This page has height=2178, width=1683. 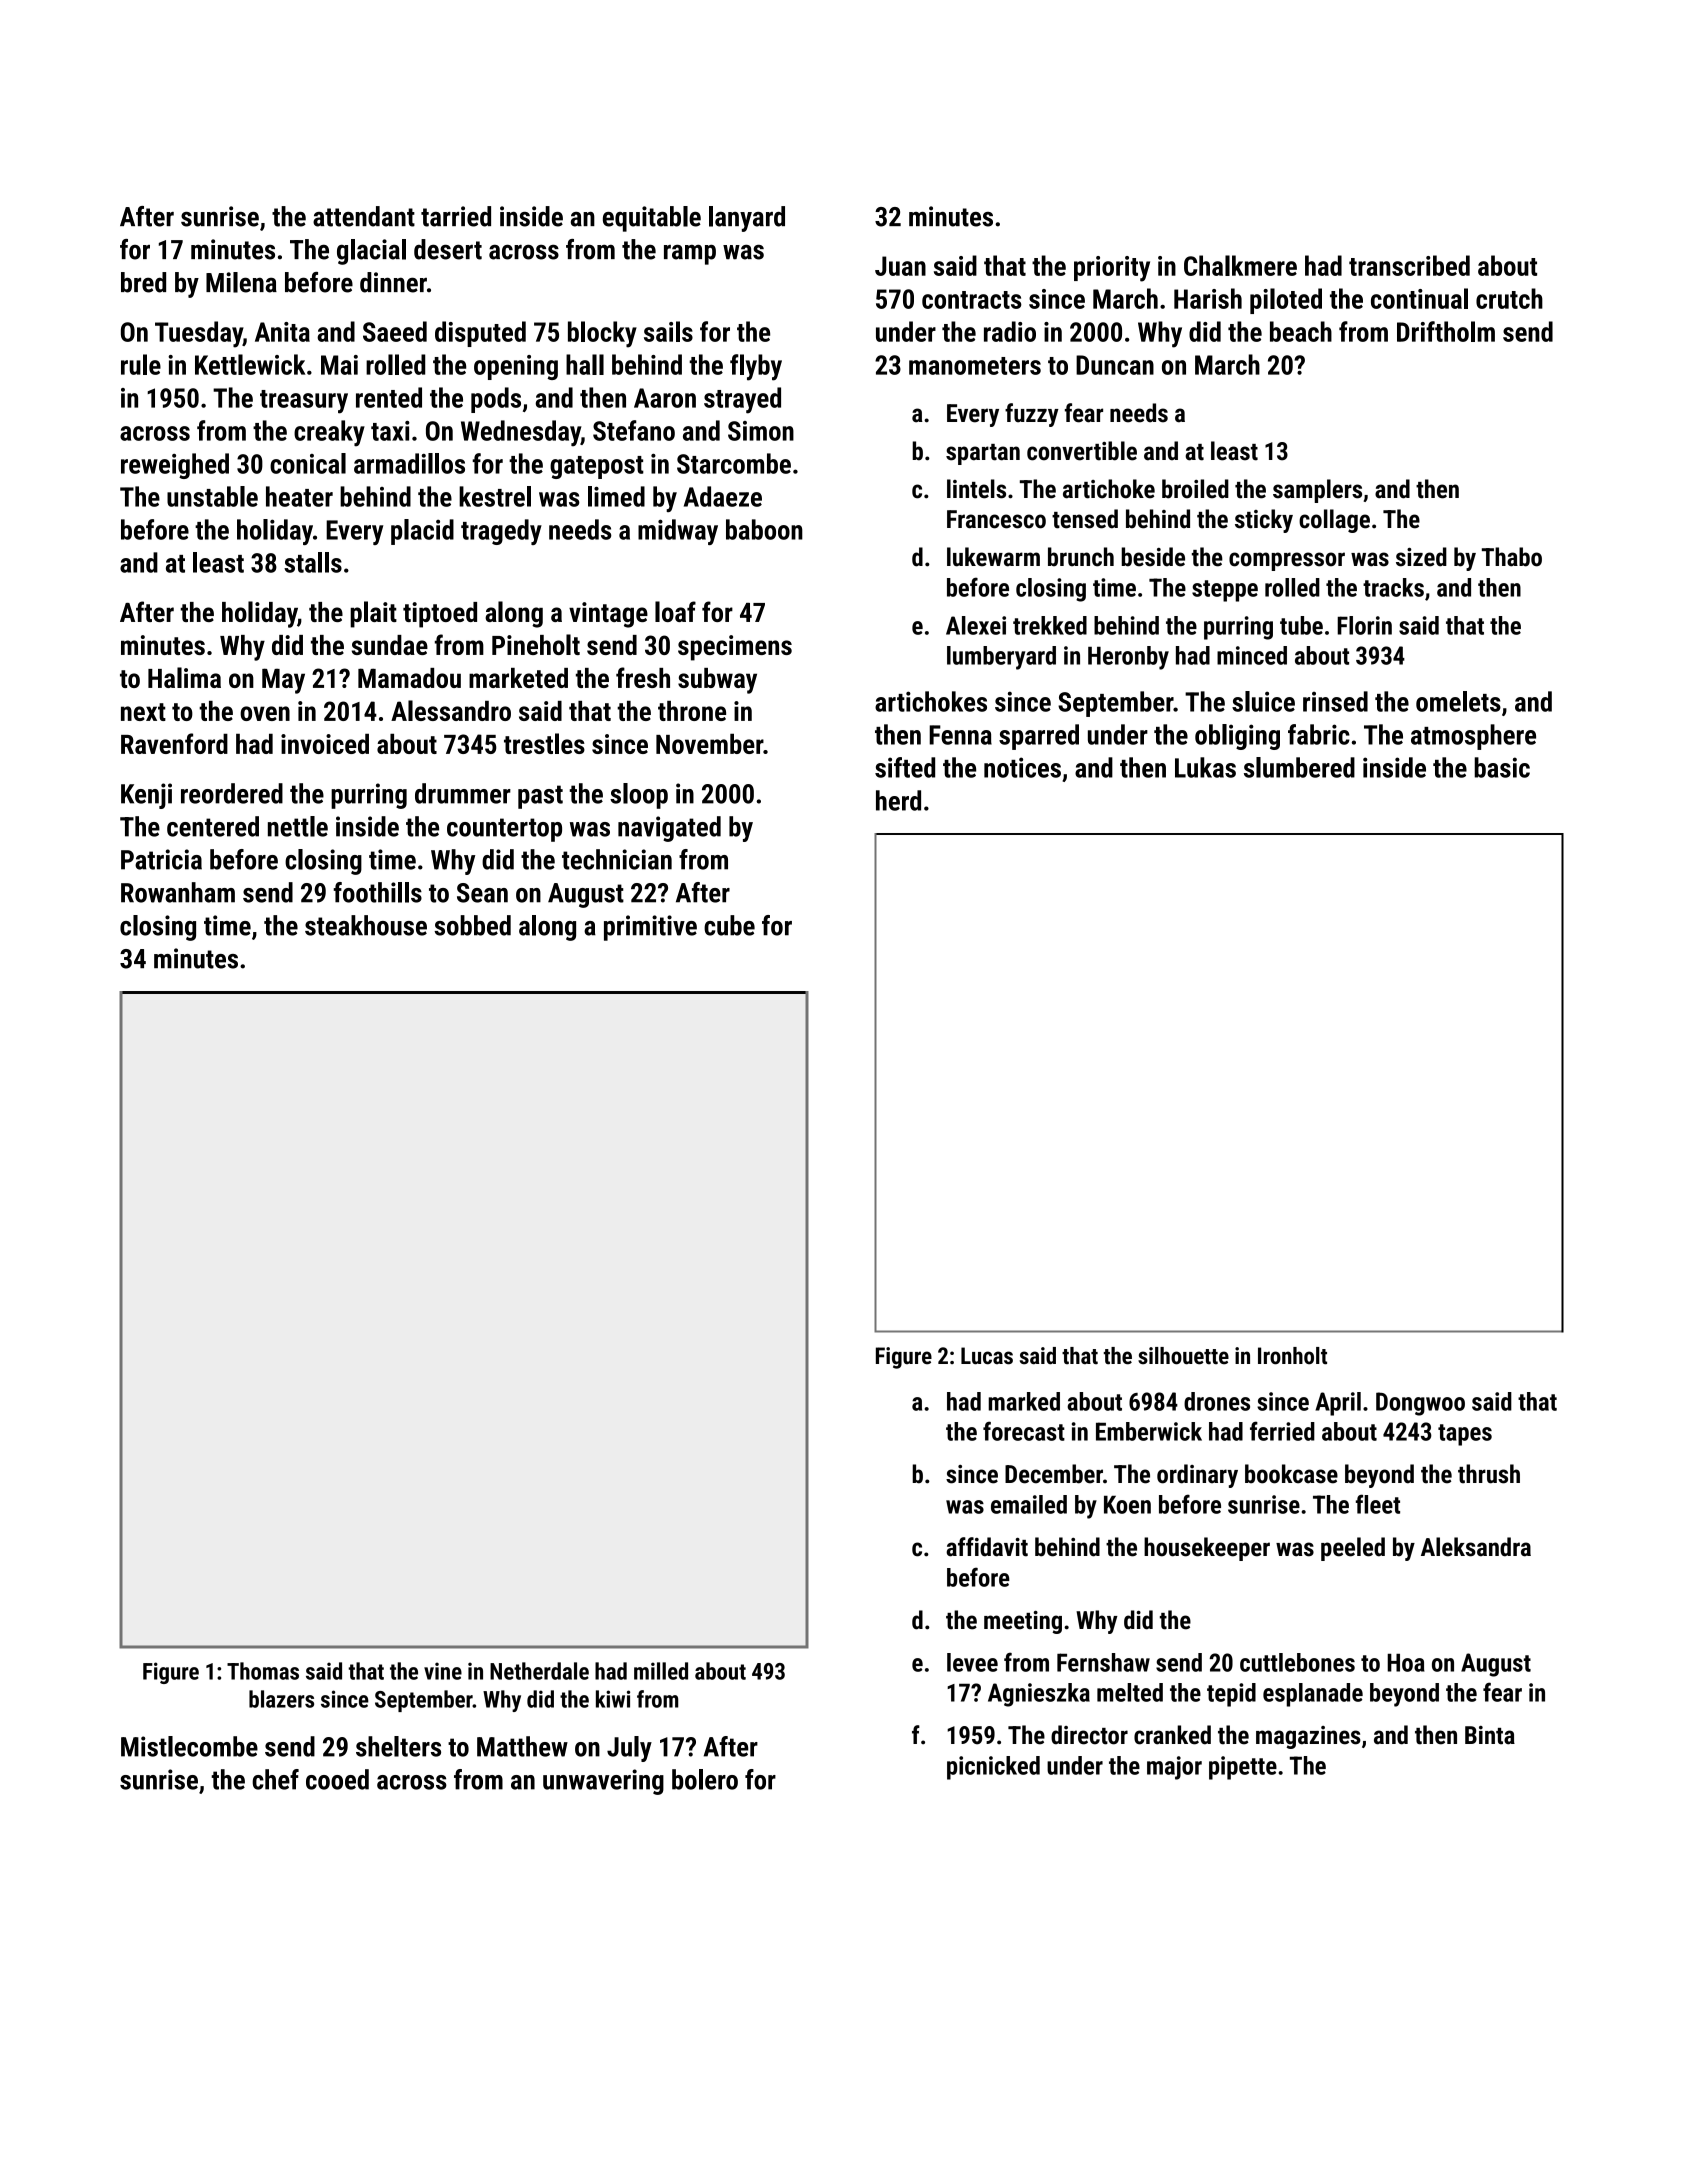 I want to click on Chalkmere, so click(x=1240, y=265).
